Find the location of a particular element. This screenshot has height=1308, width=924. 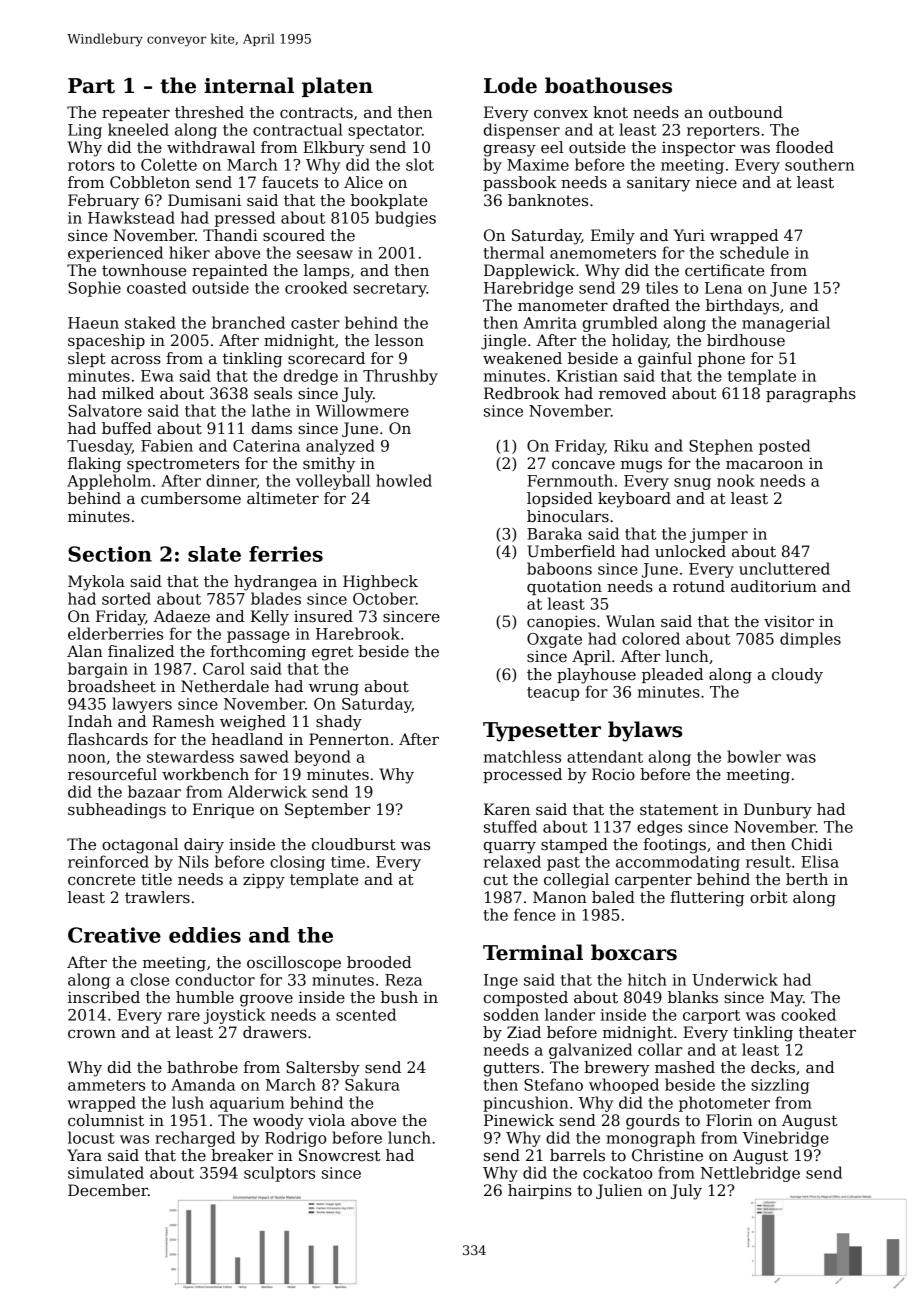

lush is located at coordinates (188, 1102).
